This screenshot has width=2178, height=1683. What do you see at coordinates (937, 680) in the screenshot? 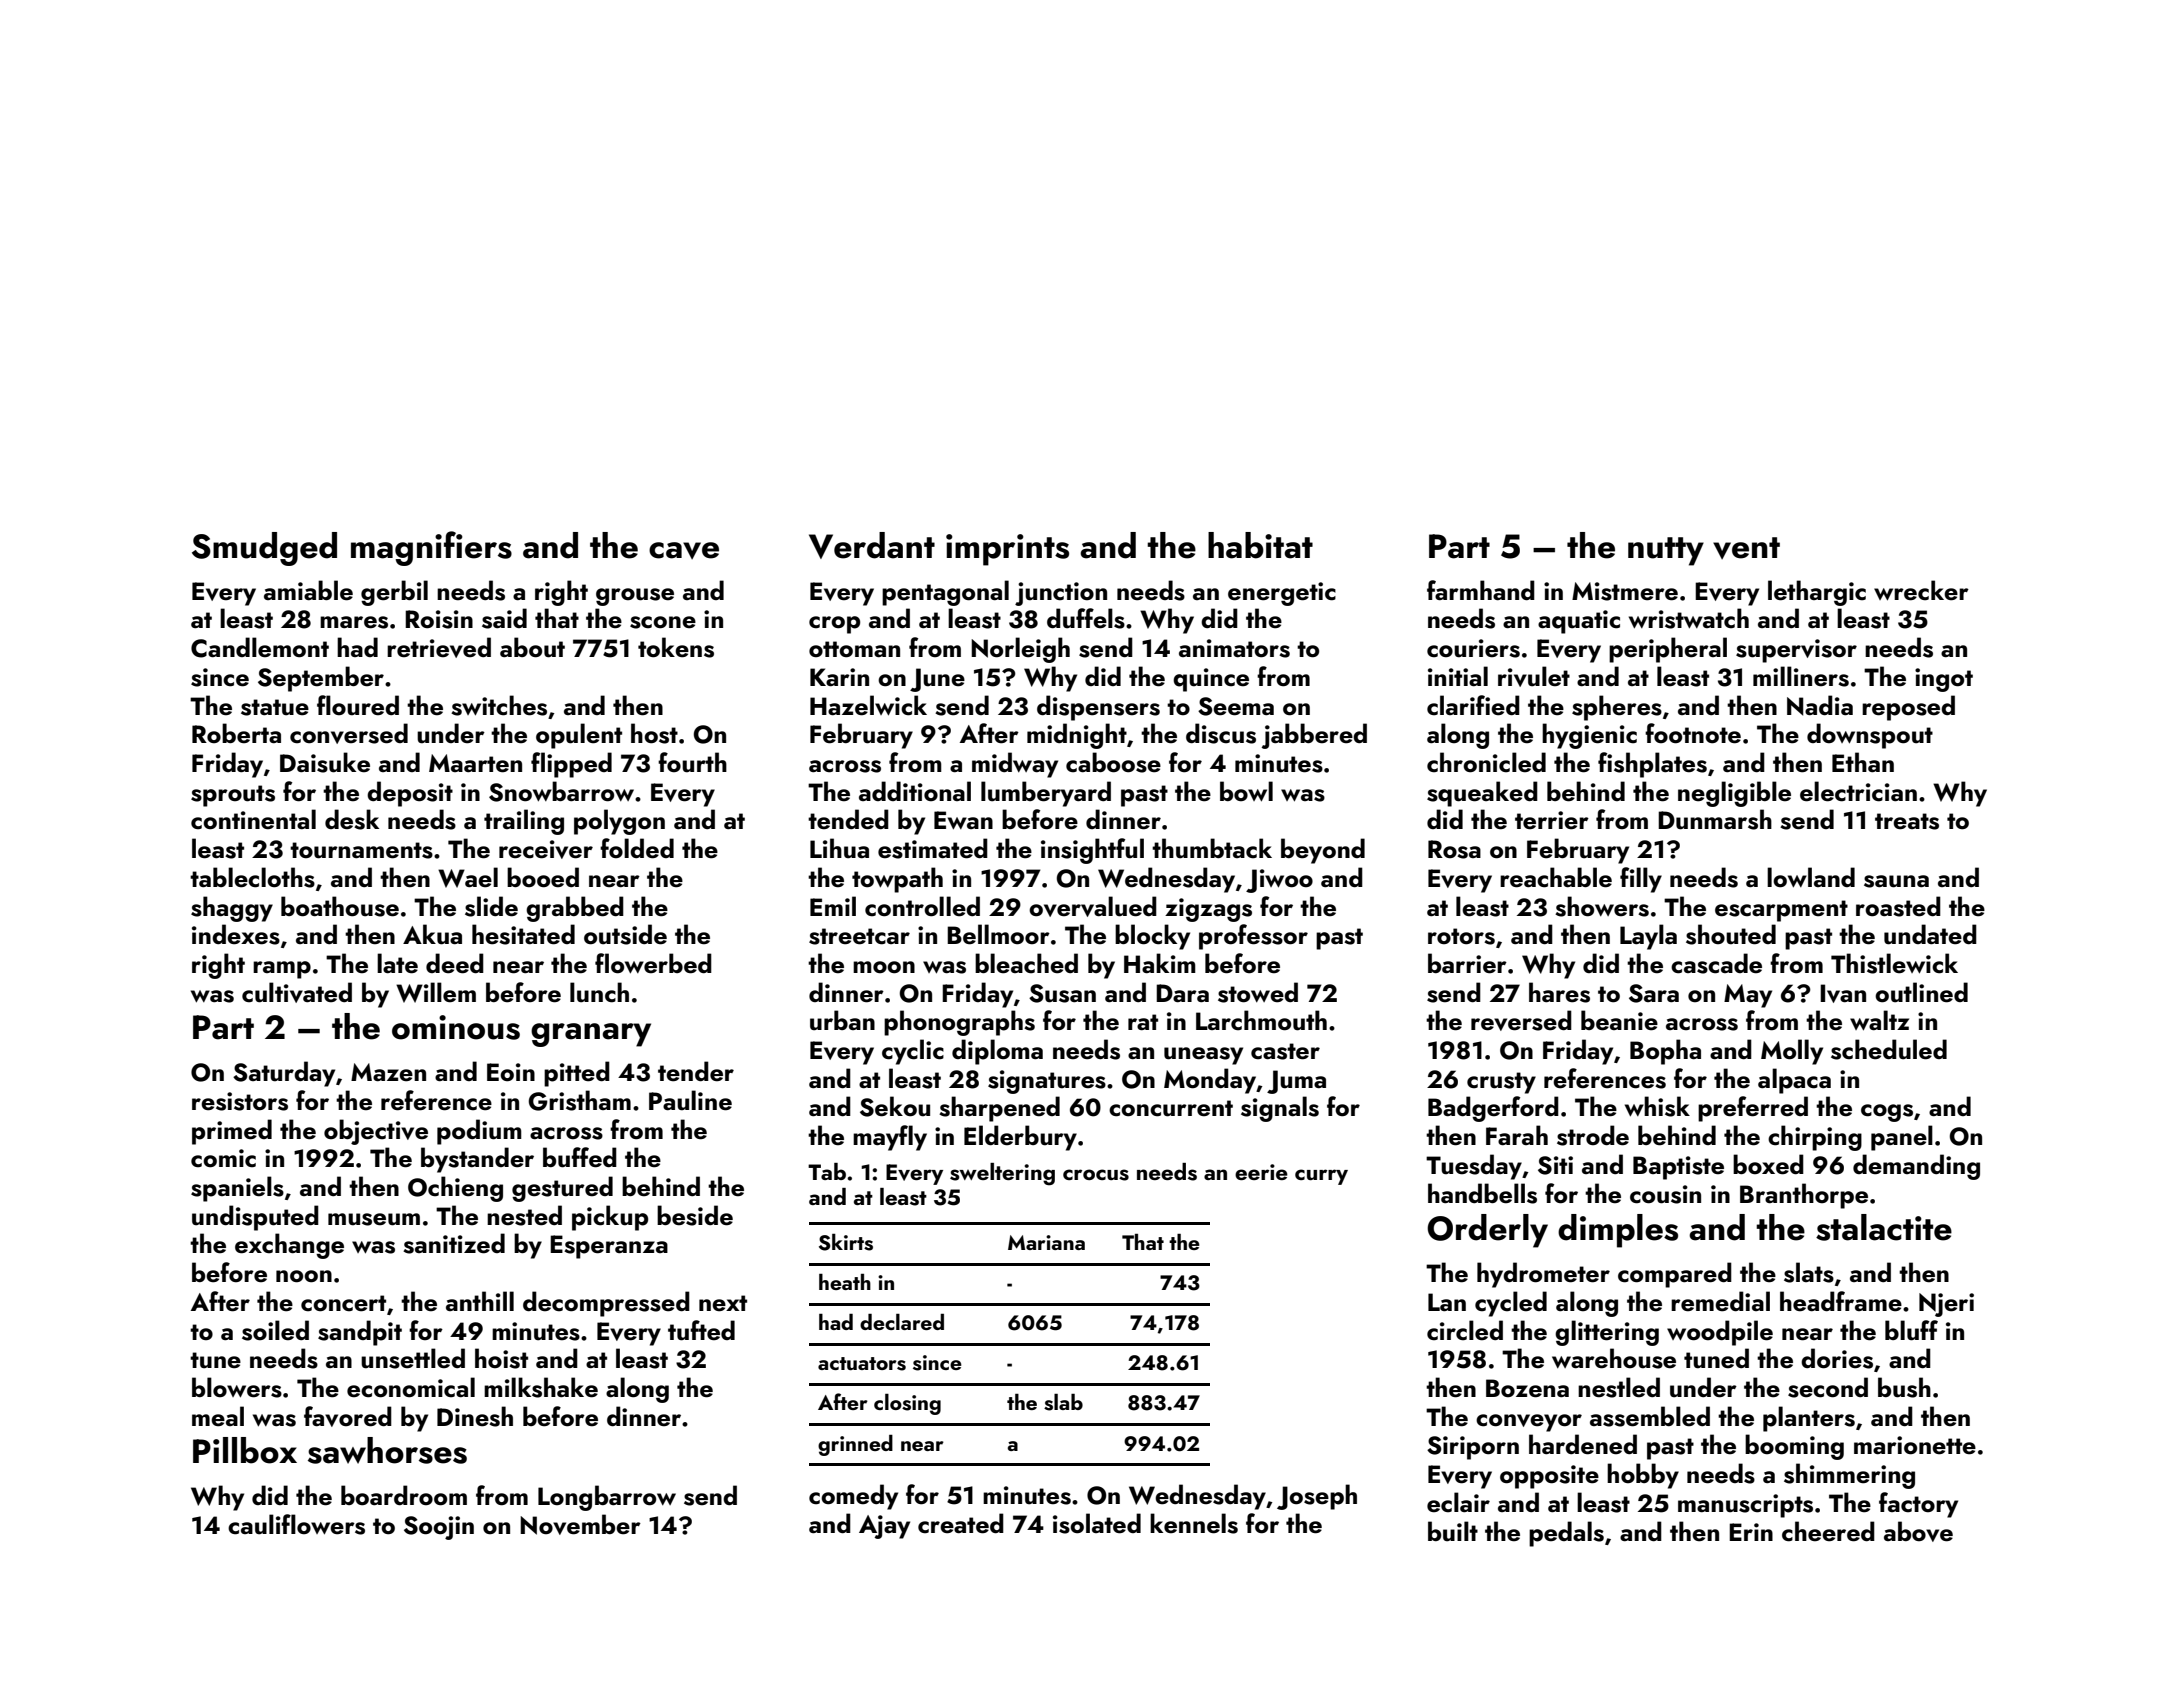
I see `June` at bounding box center [937, 680].
